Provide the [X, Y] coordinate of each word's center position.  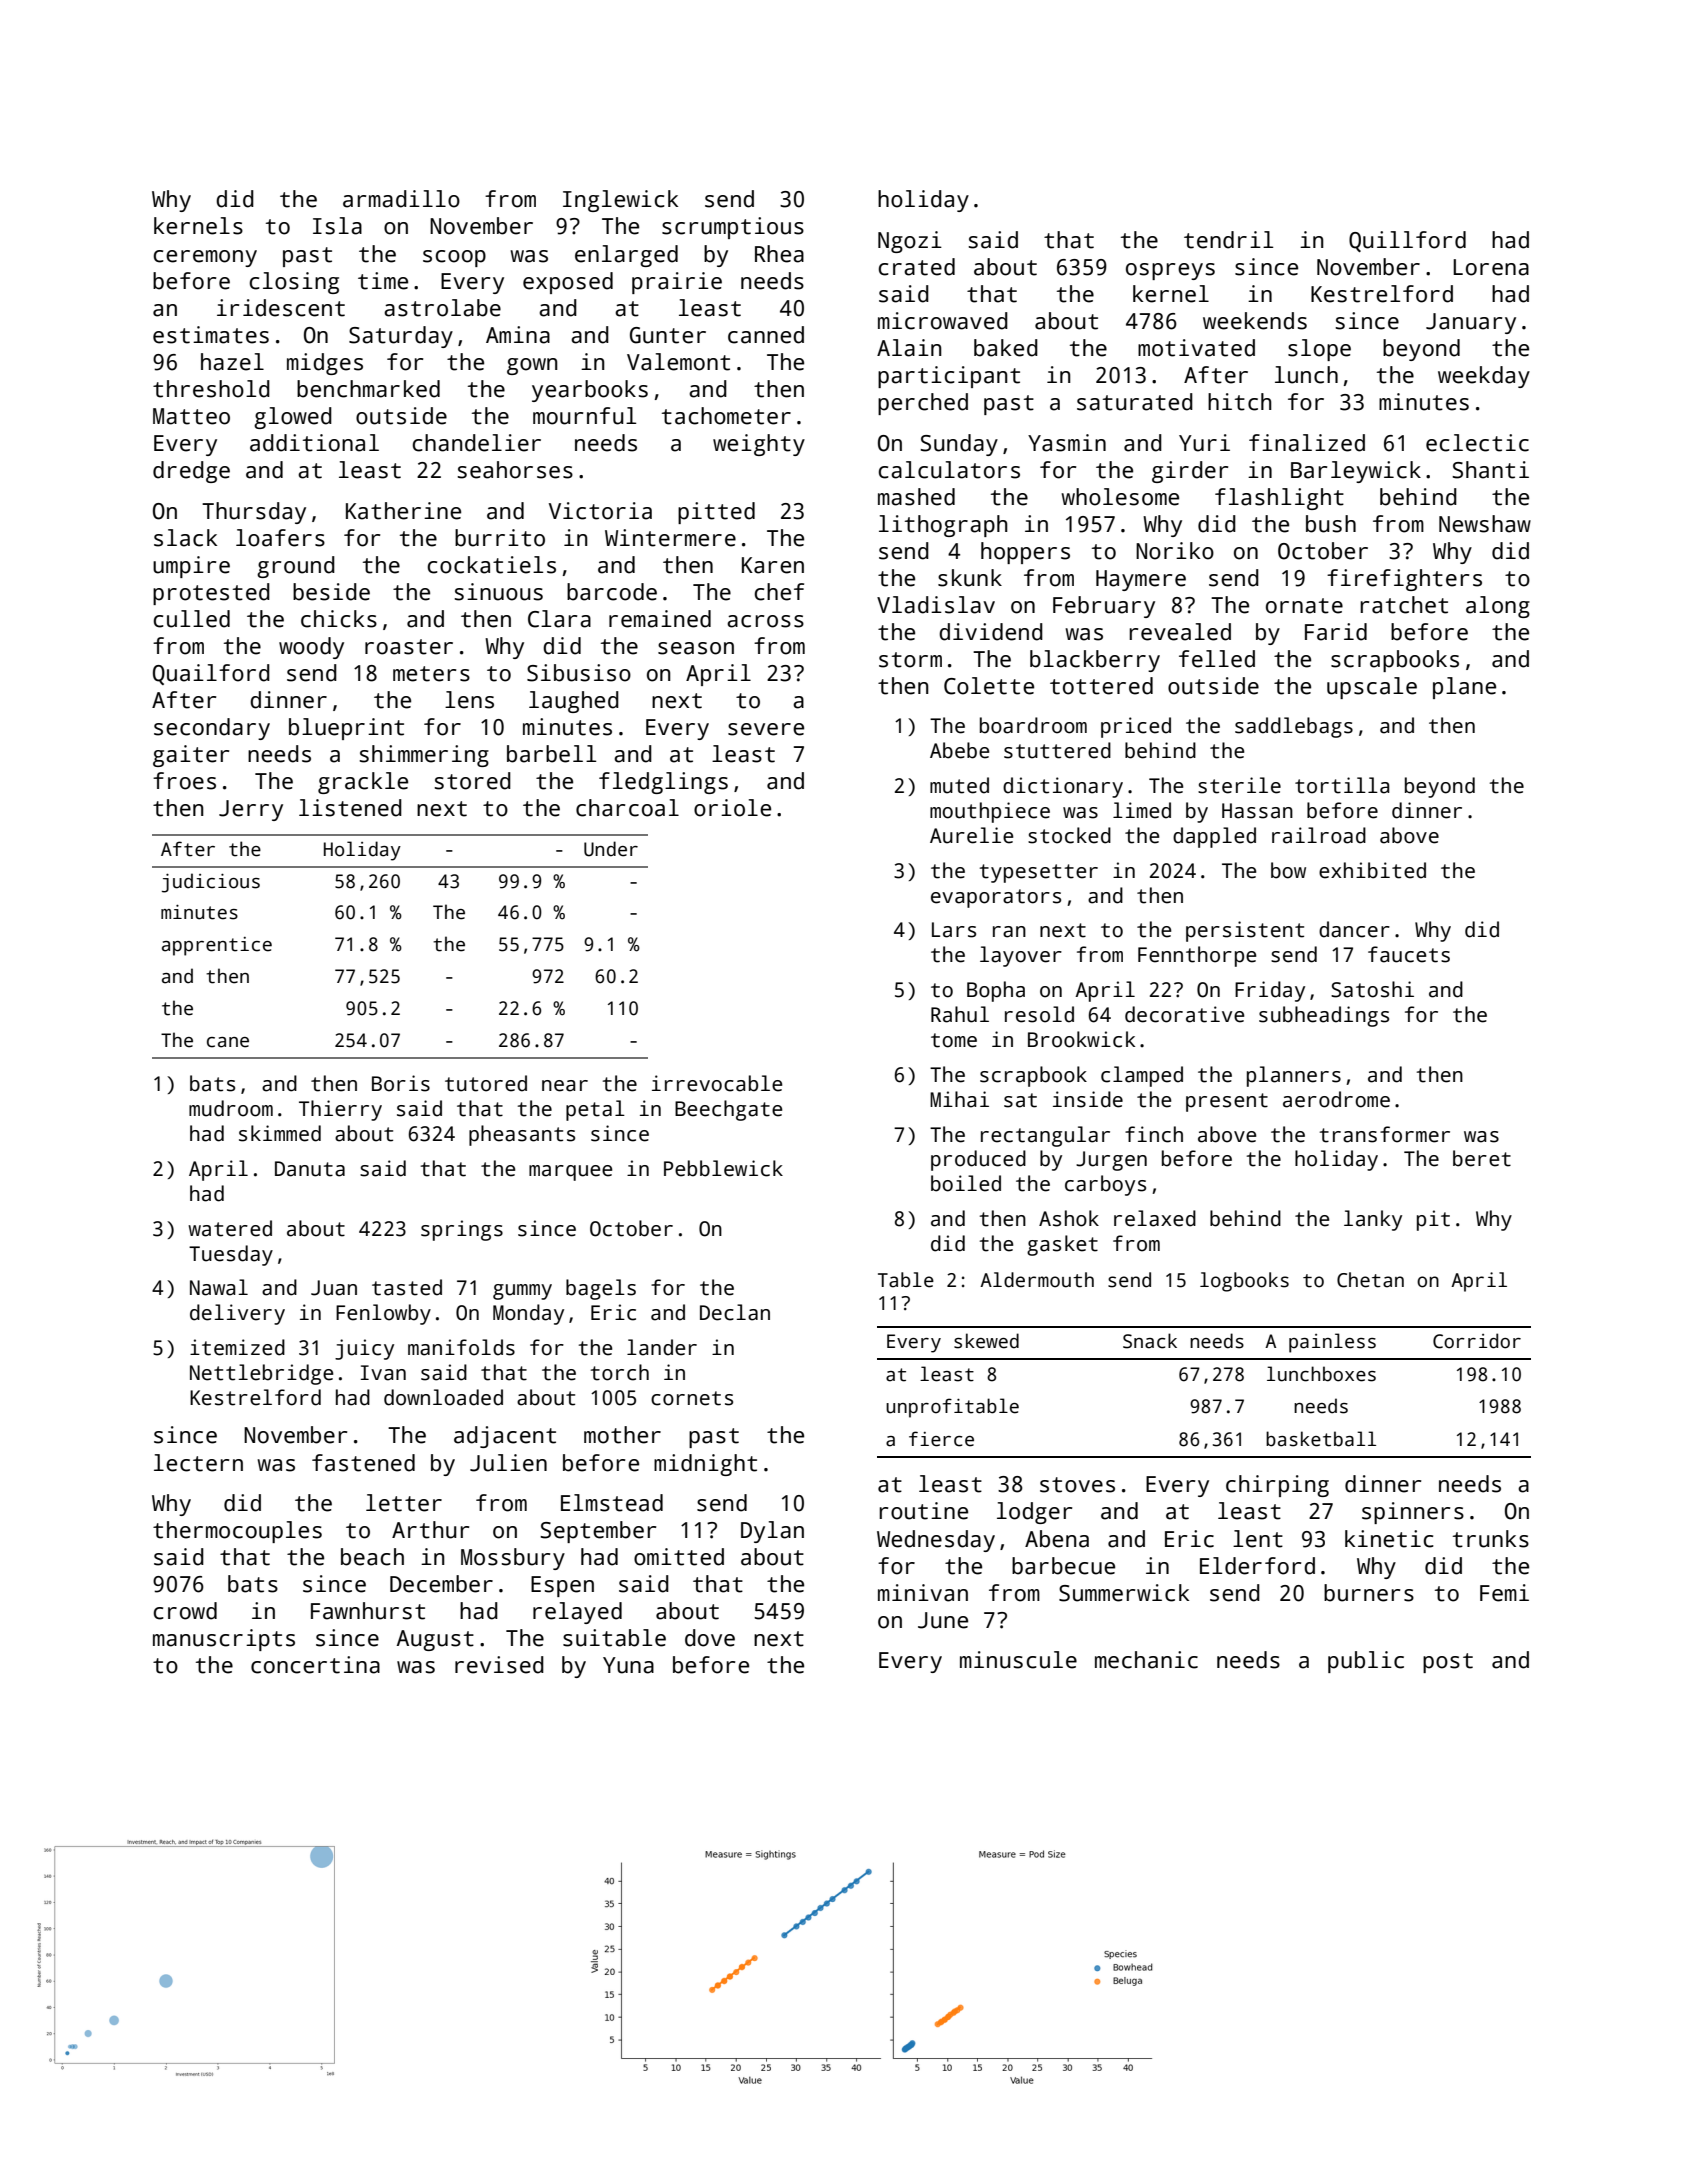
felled [1217, 659]
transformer [1385, 1134]
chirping [1277, 1486]
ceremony [205, 258]
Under [611, 849]
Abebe [959, 750]
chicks [339, 619]
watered [230, 1228]
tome [954, 1040]
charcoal [627, 808]
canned [766, 335]
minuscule [1018, 1660]
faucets [1409, 954]
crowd [185, 1611]
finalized [1307, 443]
